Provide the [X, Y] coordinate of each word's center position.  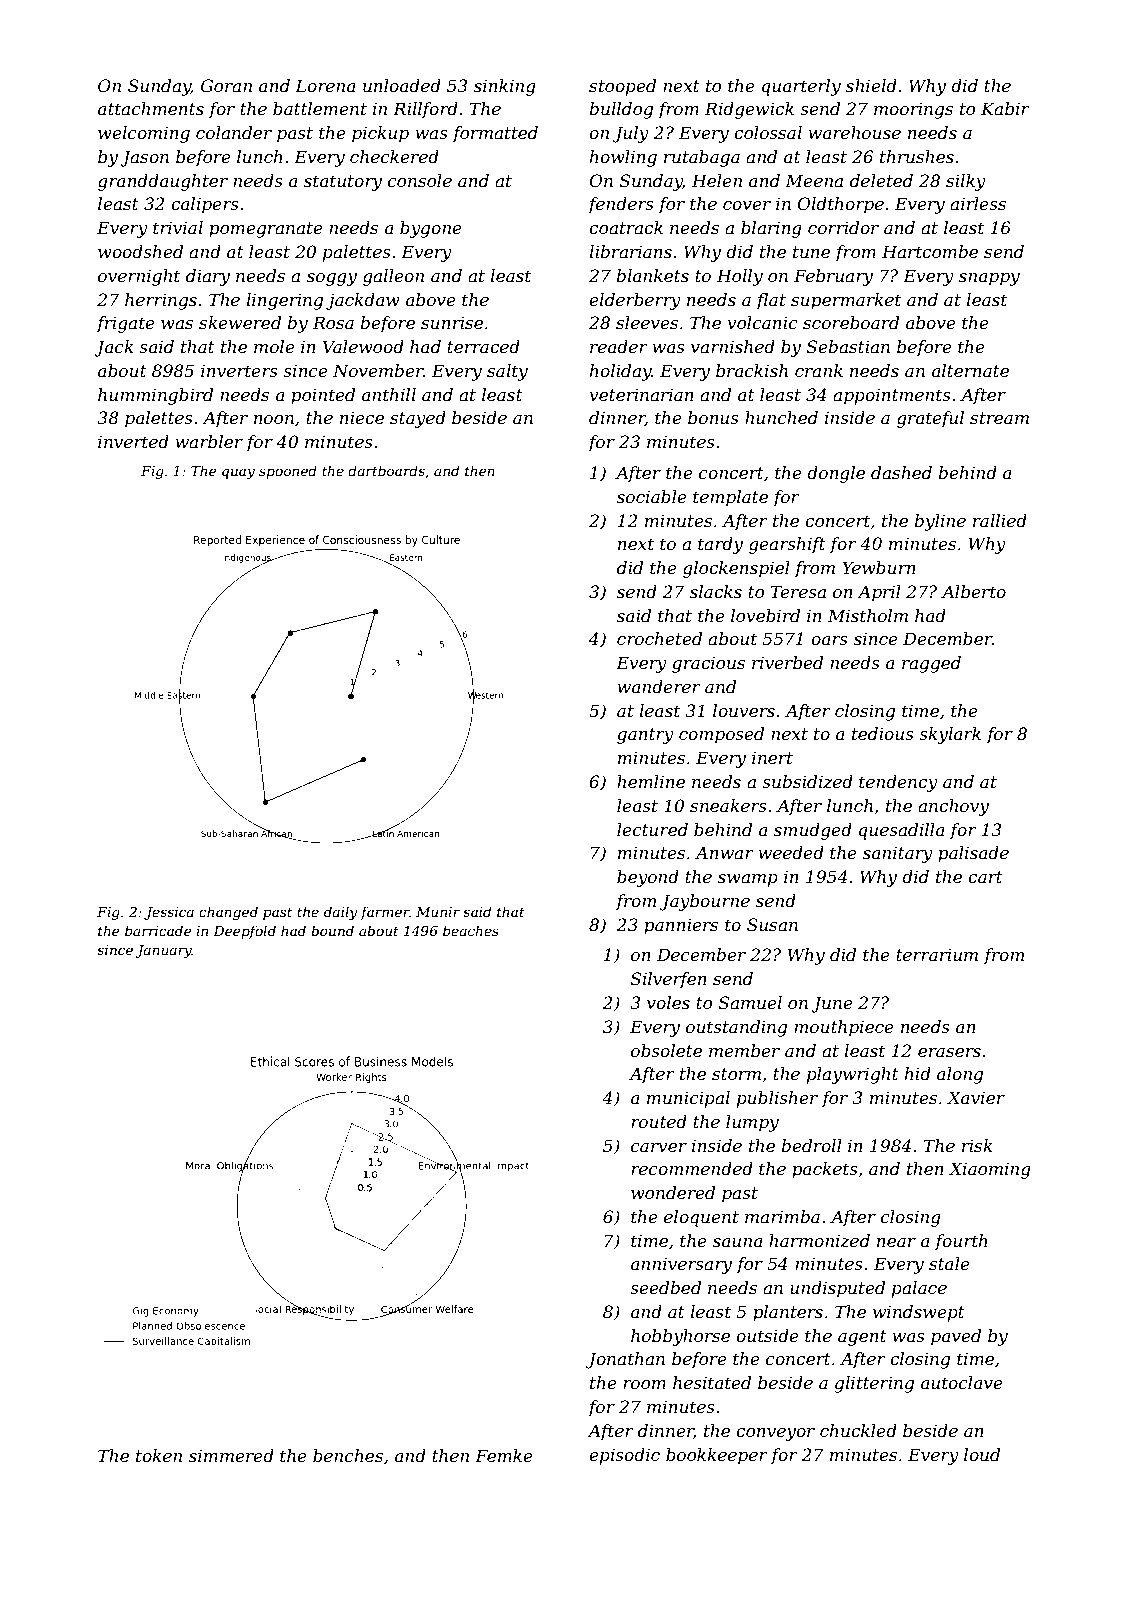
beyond [648, 878]
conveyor [775, 1434]
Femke [504, 1455]
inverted [133, 441]
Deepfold [244, 932]
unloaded [402, 85]
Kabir [1005, 108]
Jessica [169, 913]
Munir [438, 912]
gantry [645, 736]
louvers [744, 710]
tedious [883, 733]
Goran [226, 85]
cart [985, 877]
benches [348, 1455]
